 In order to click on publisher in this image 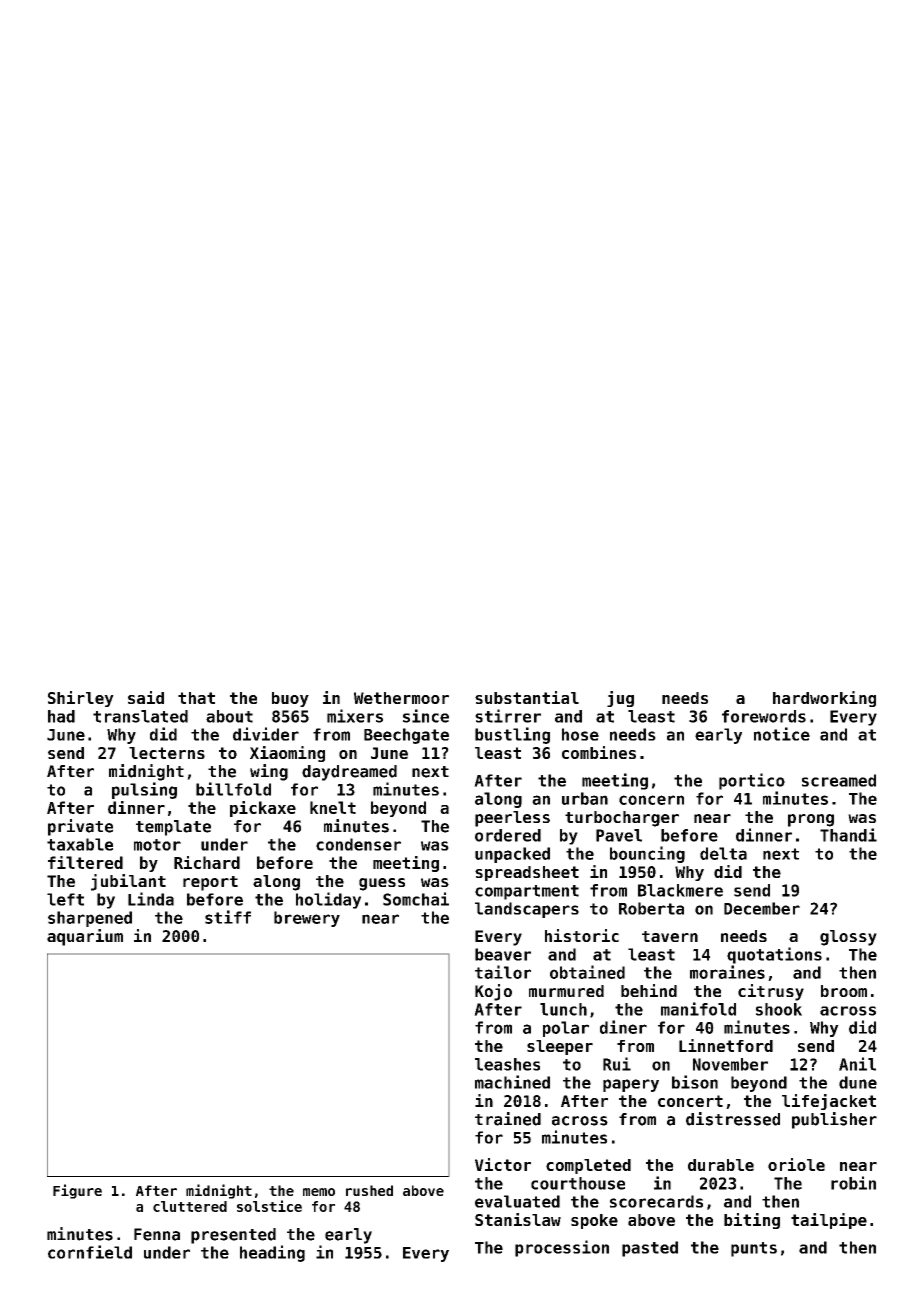, I will do `click(834, 1120)`.
